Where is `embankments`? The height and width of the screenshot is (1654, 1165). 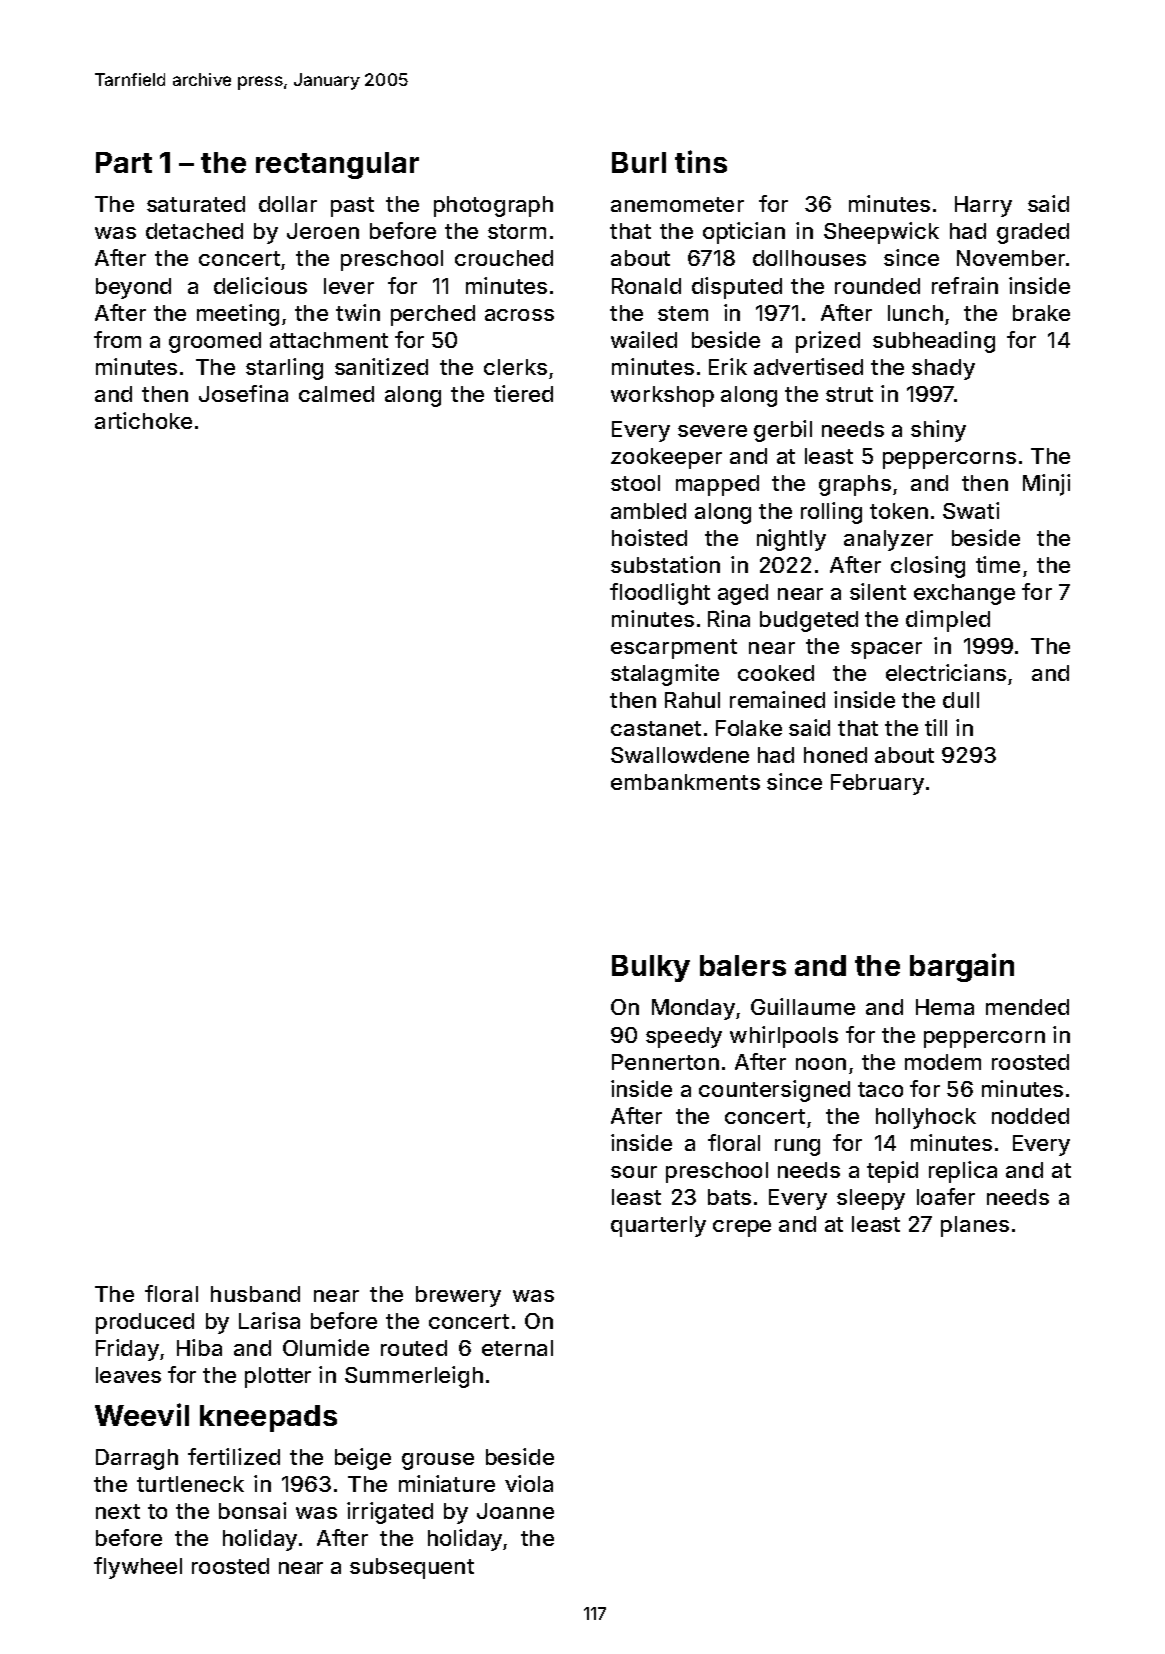
embankments is located at coordinates (685, 782).
